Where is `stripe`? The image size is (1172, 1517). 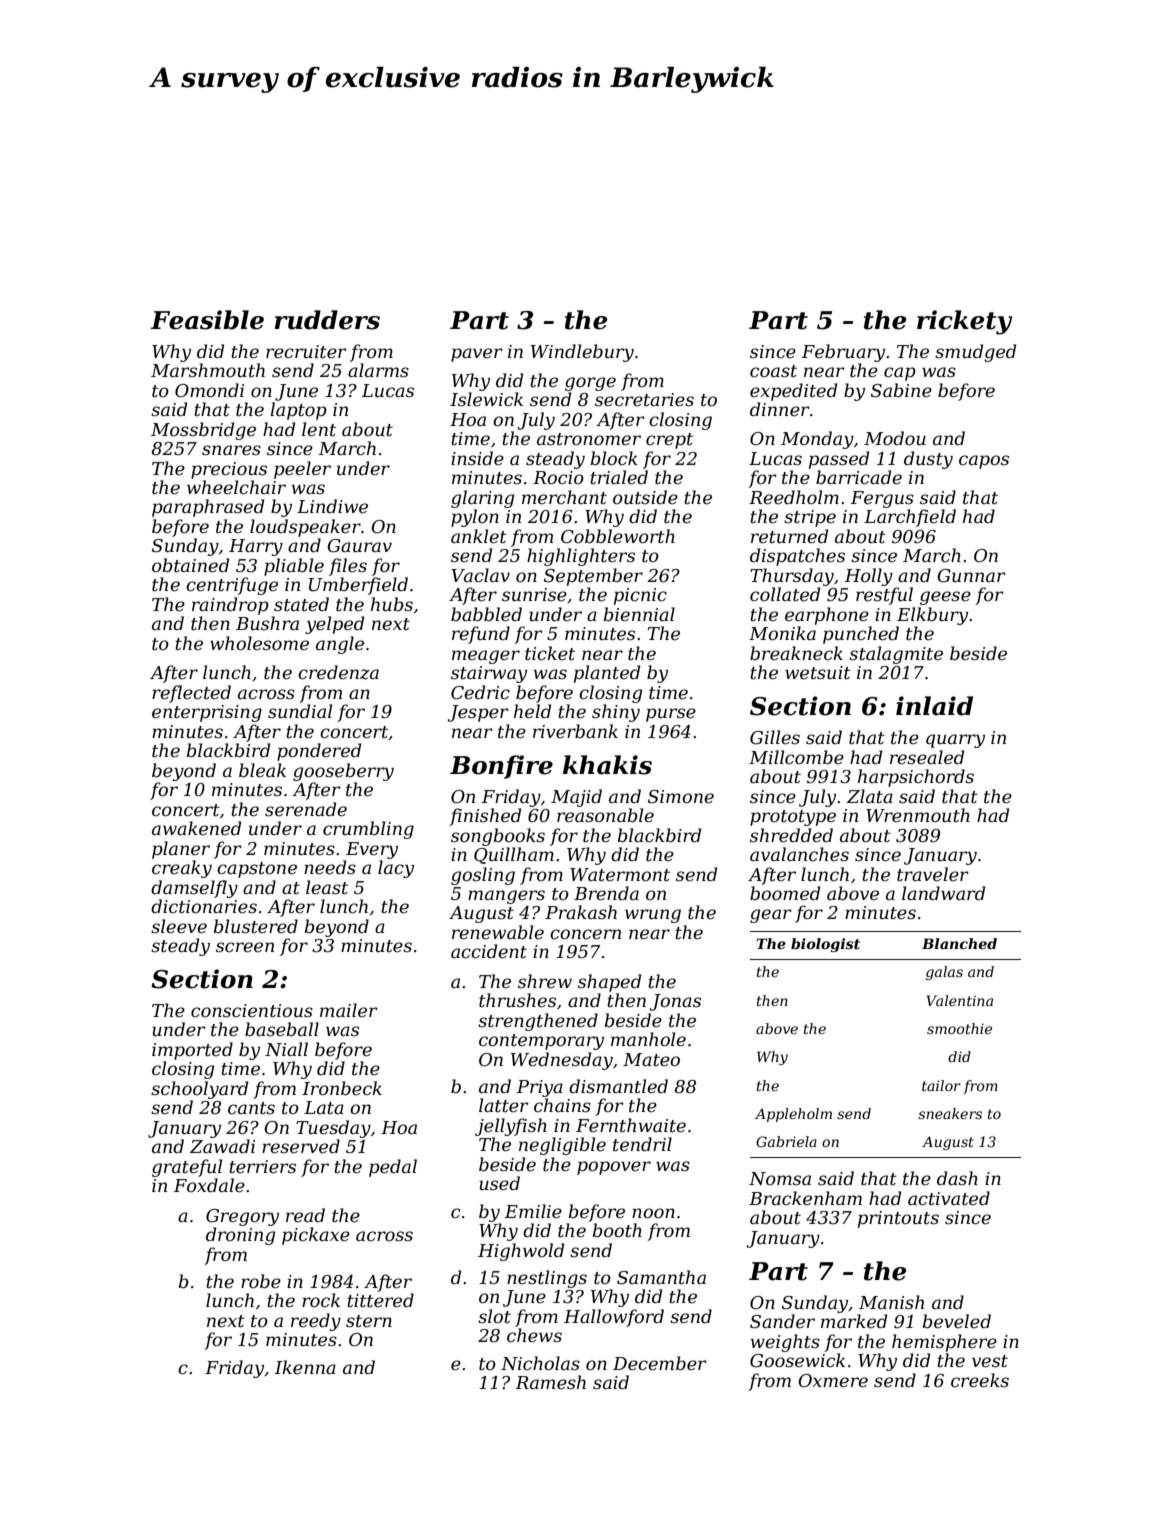
stripe is located at coordinates (810, 518).
